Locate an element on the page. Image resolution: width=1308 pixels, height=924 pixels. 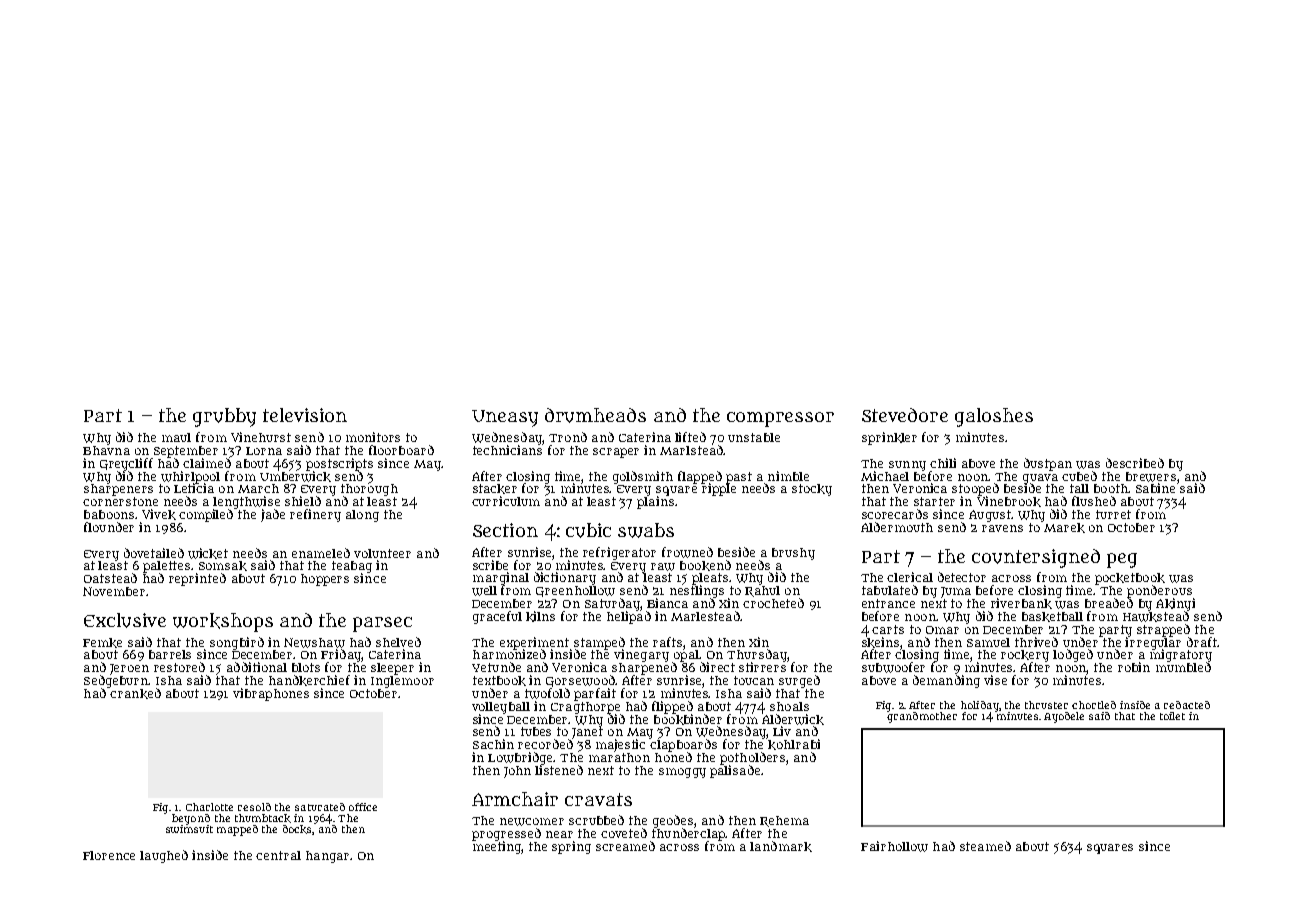
starter is located at coordinates (934, 501).
